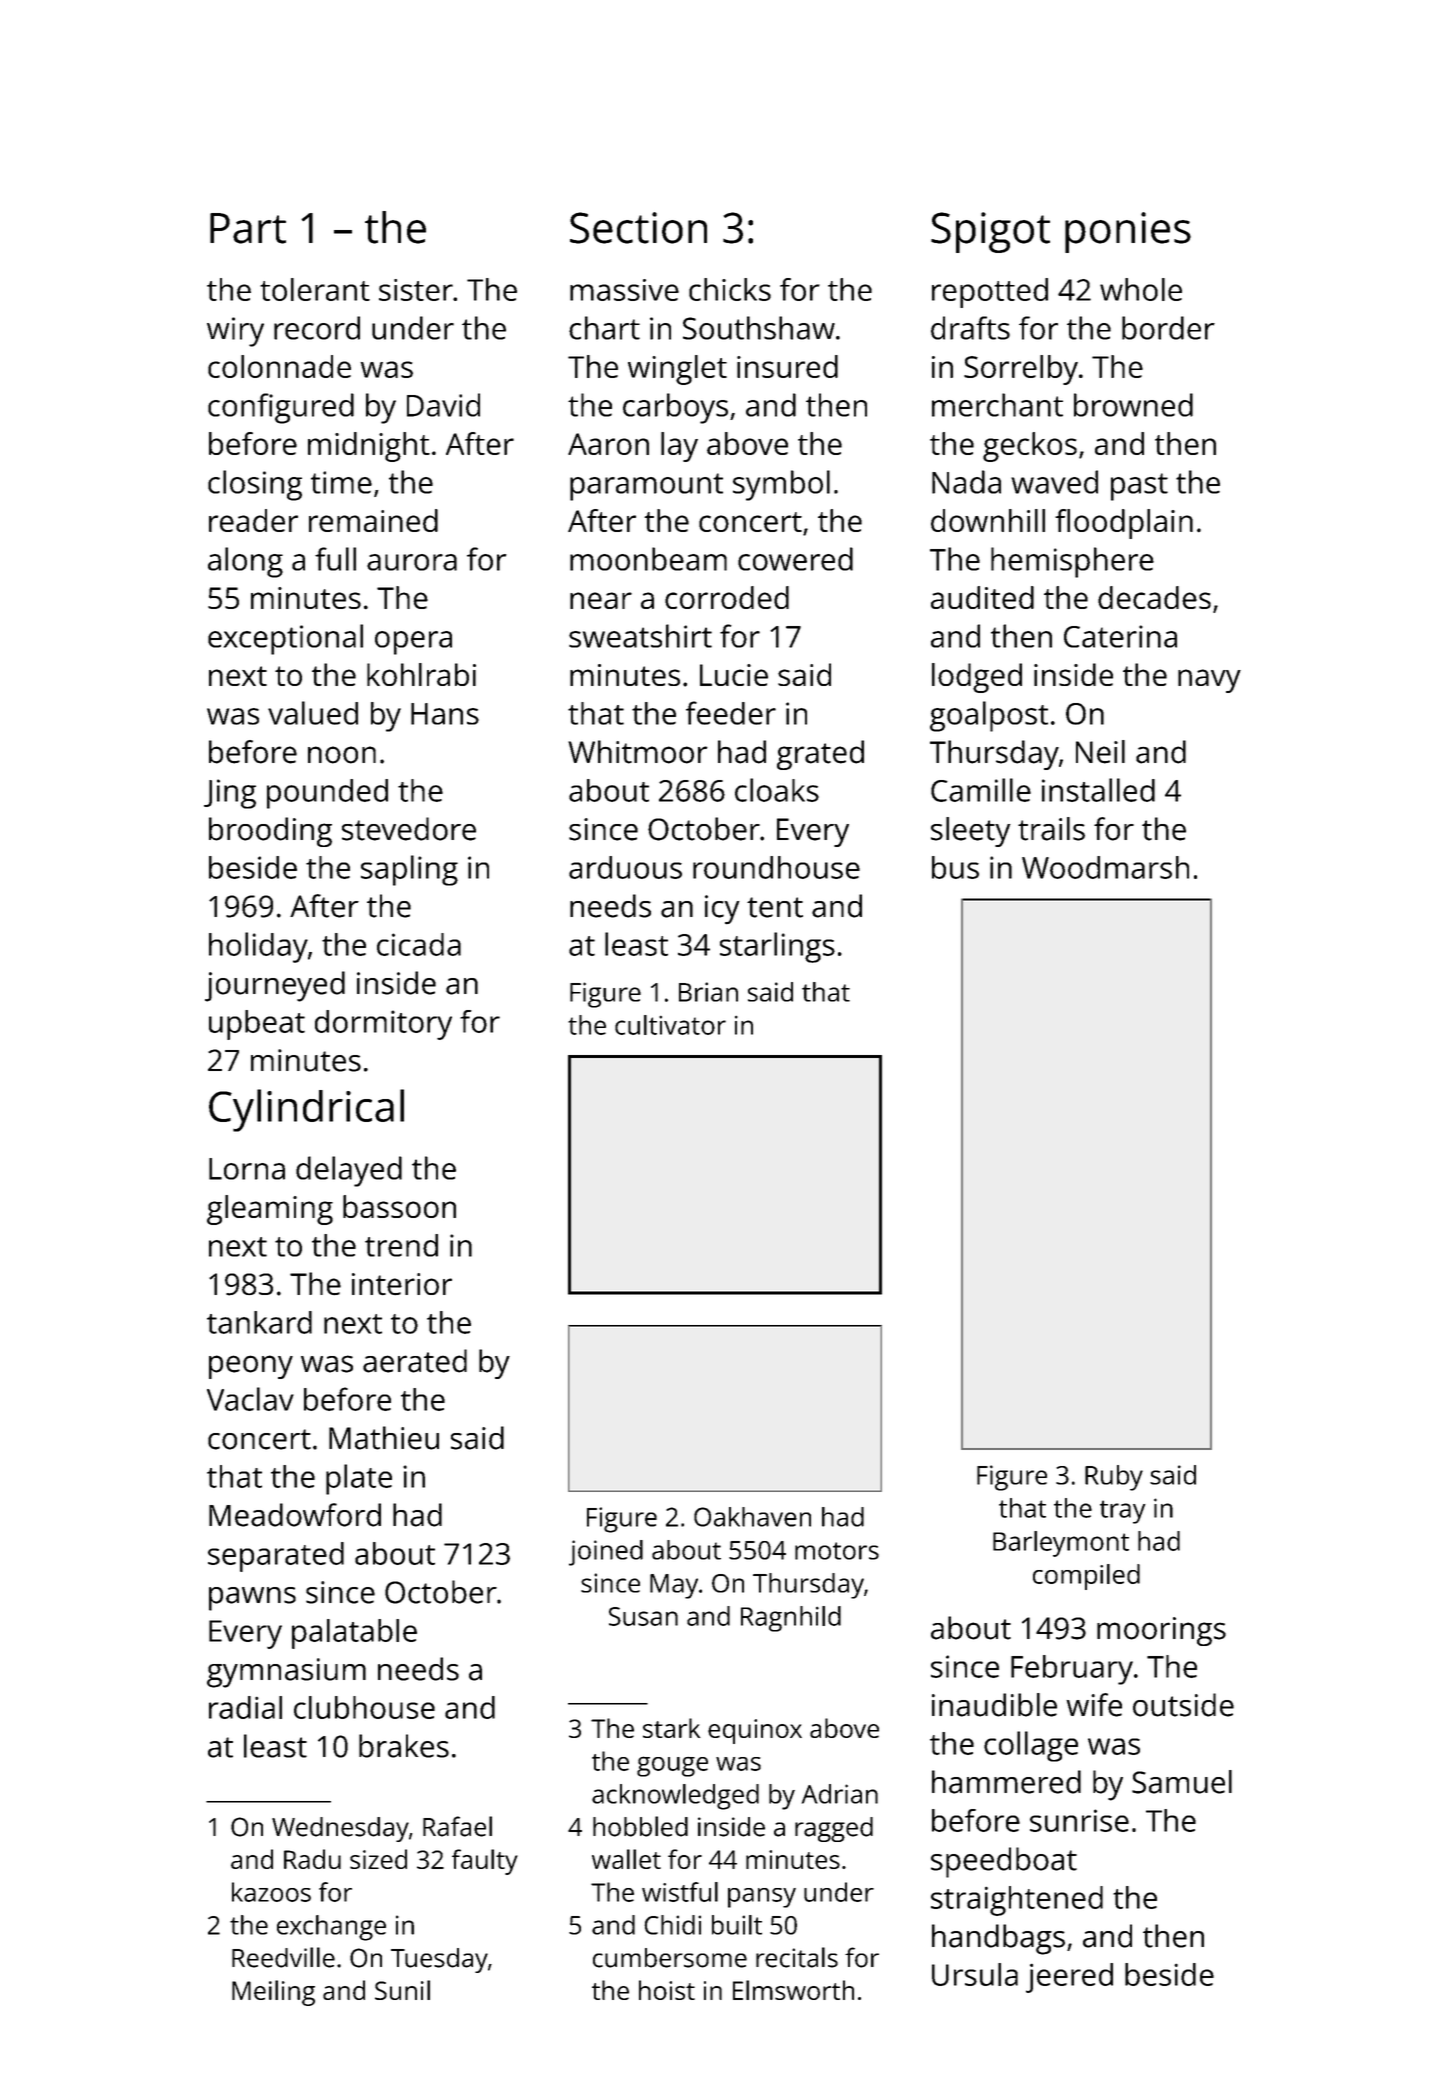 The width and height of the page is (1450, 2100). I want to click on cloaks, so click(777, 790).
